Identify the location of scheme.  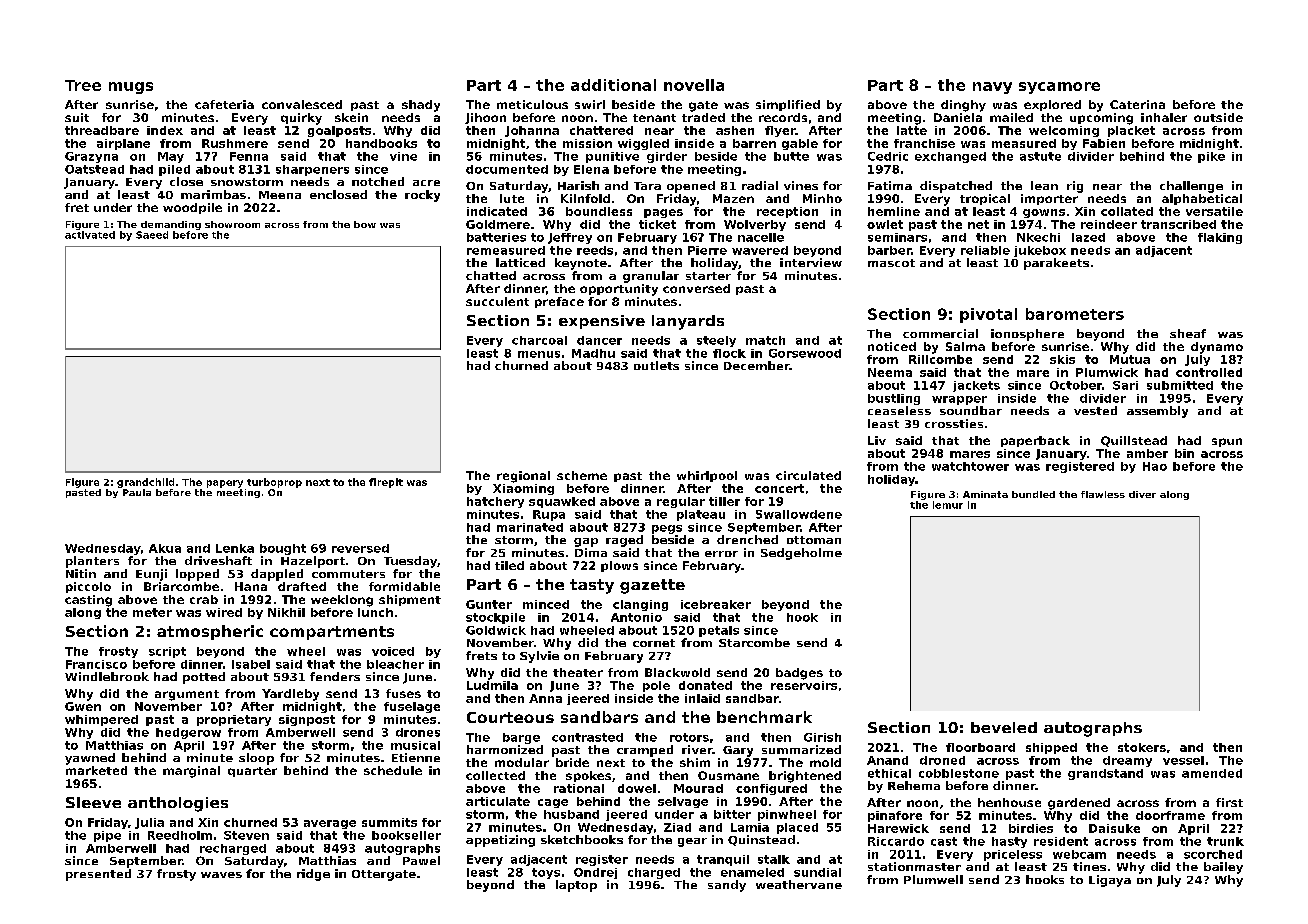
(582, 475).
